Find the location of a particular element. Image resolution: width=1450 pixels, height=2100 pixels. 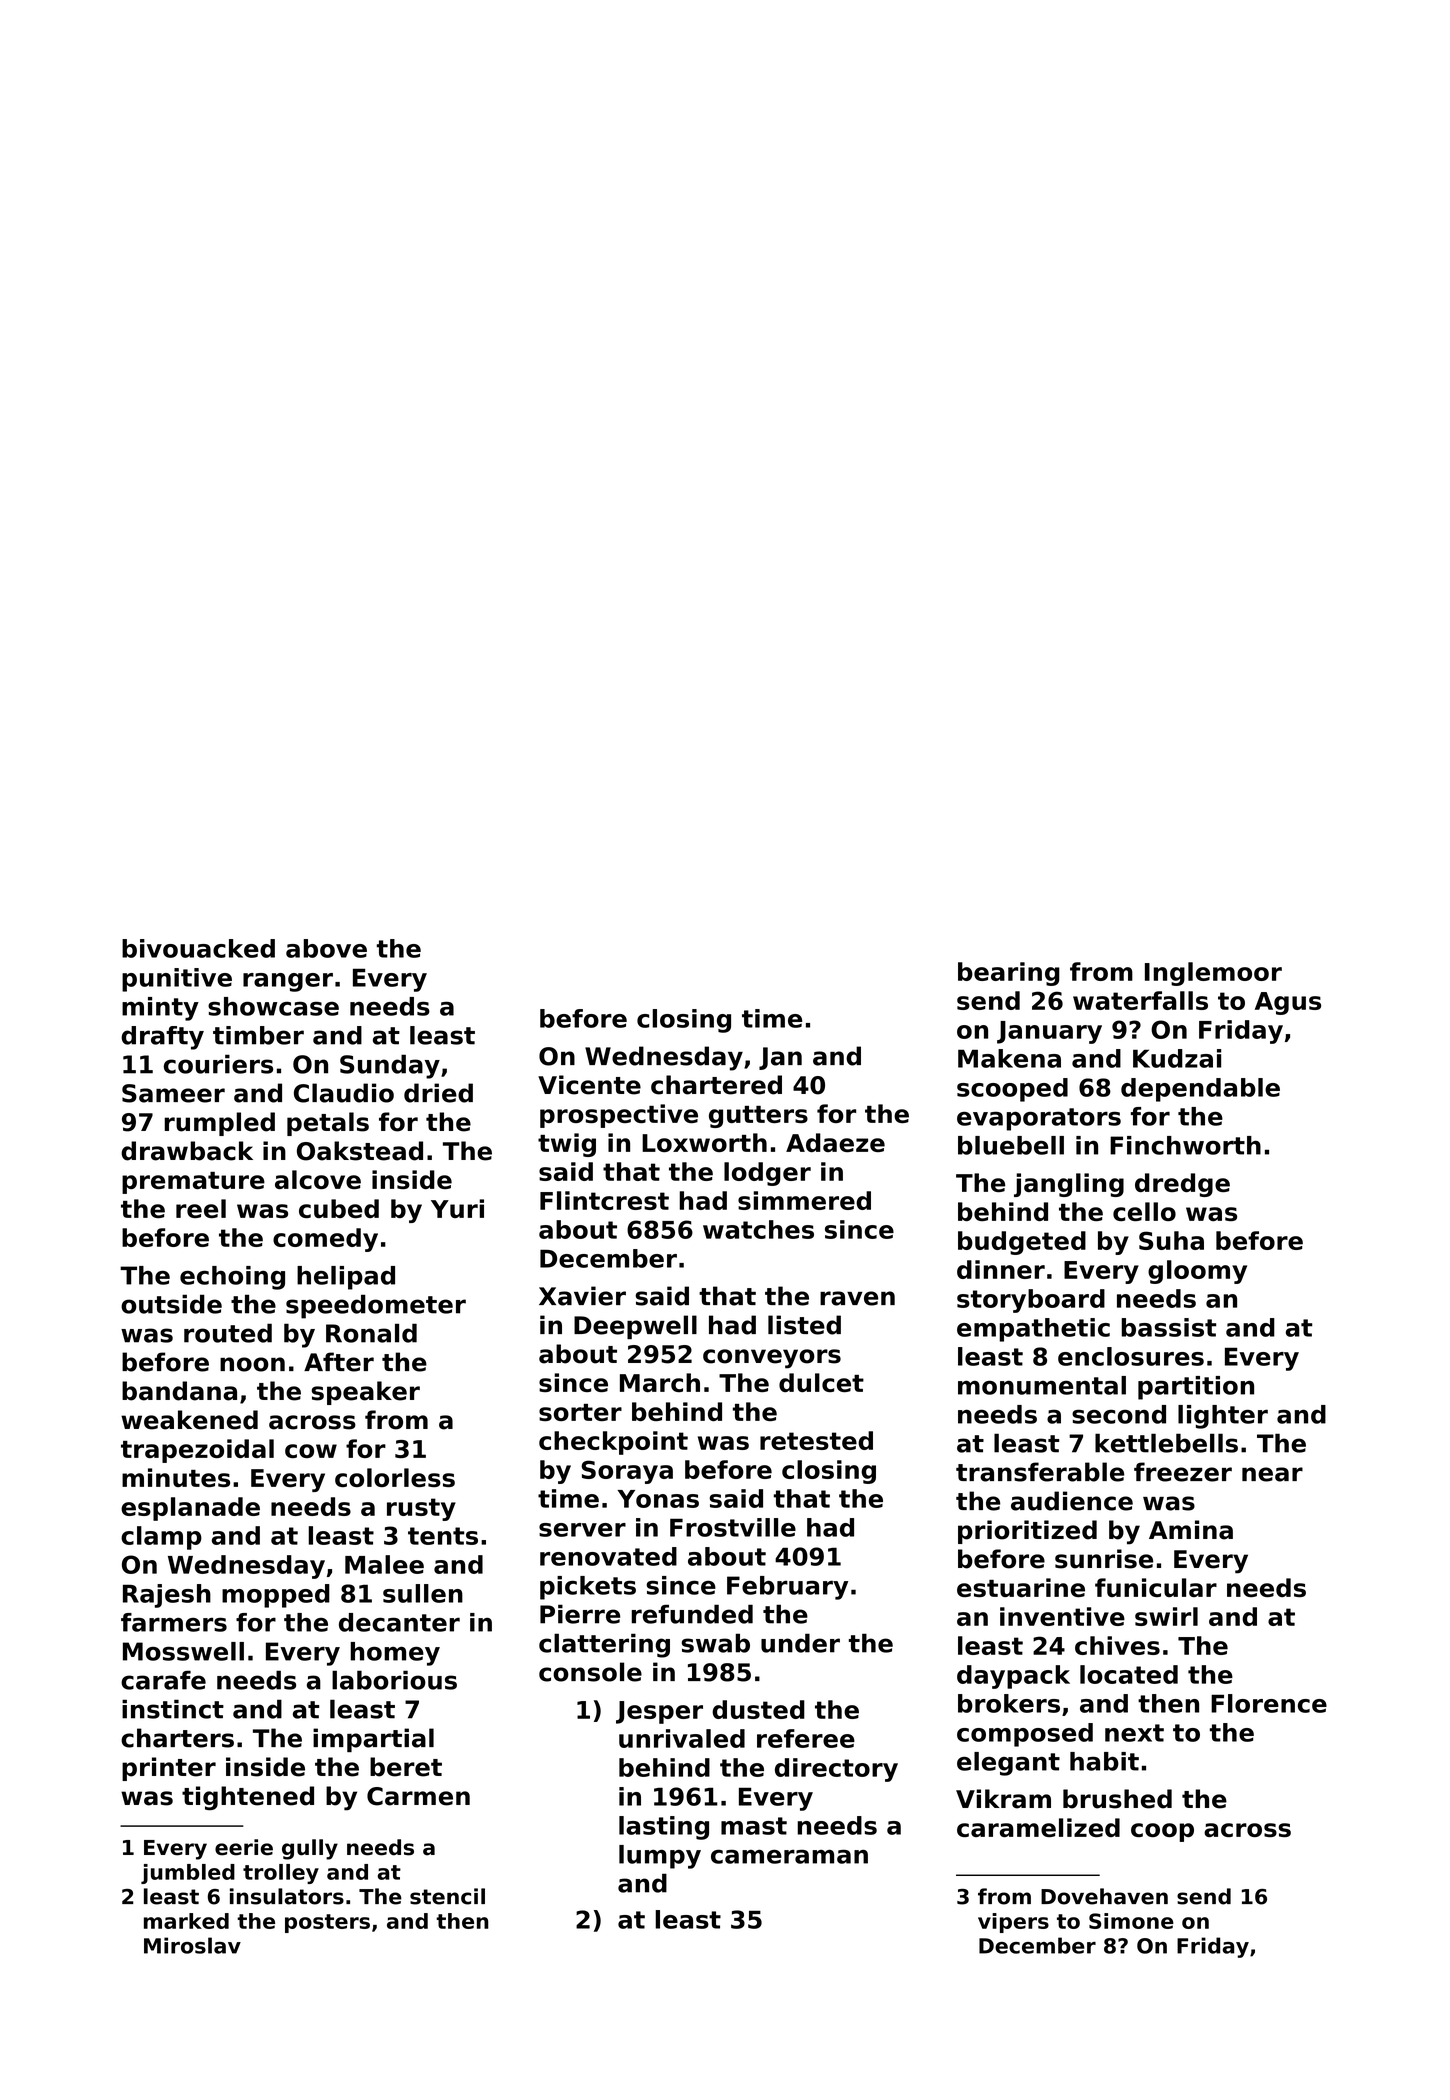

bandana is located at coordinates (179, 1391).
